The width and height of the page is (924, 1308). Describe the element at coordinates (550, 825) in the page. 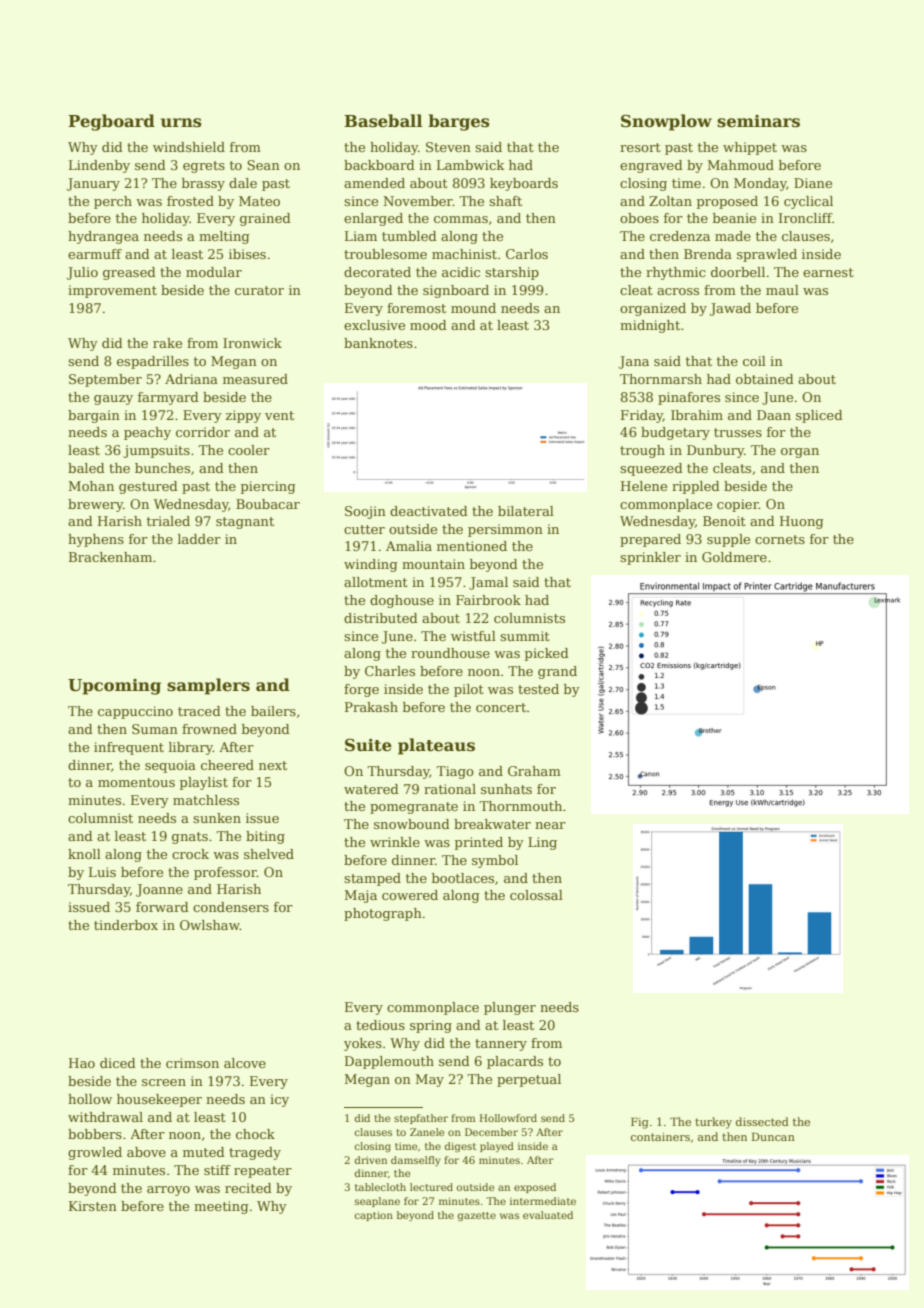

I see `near` at that location.
